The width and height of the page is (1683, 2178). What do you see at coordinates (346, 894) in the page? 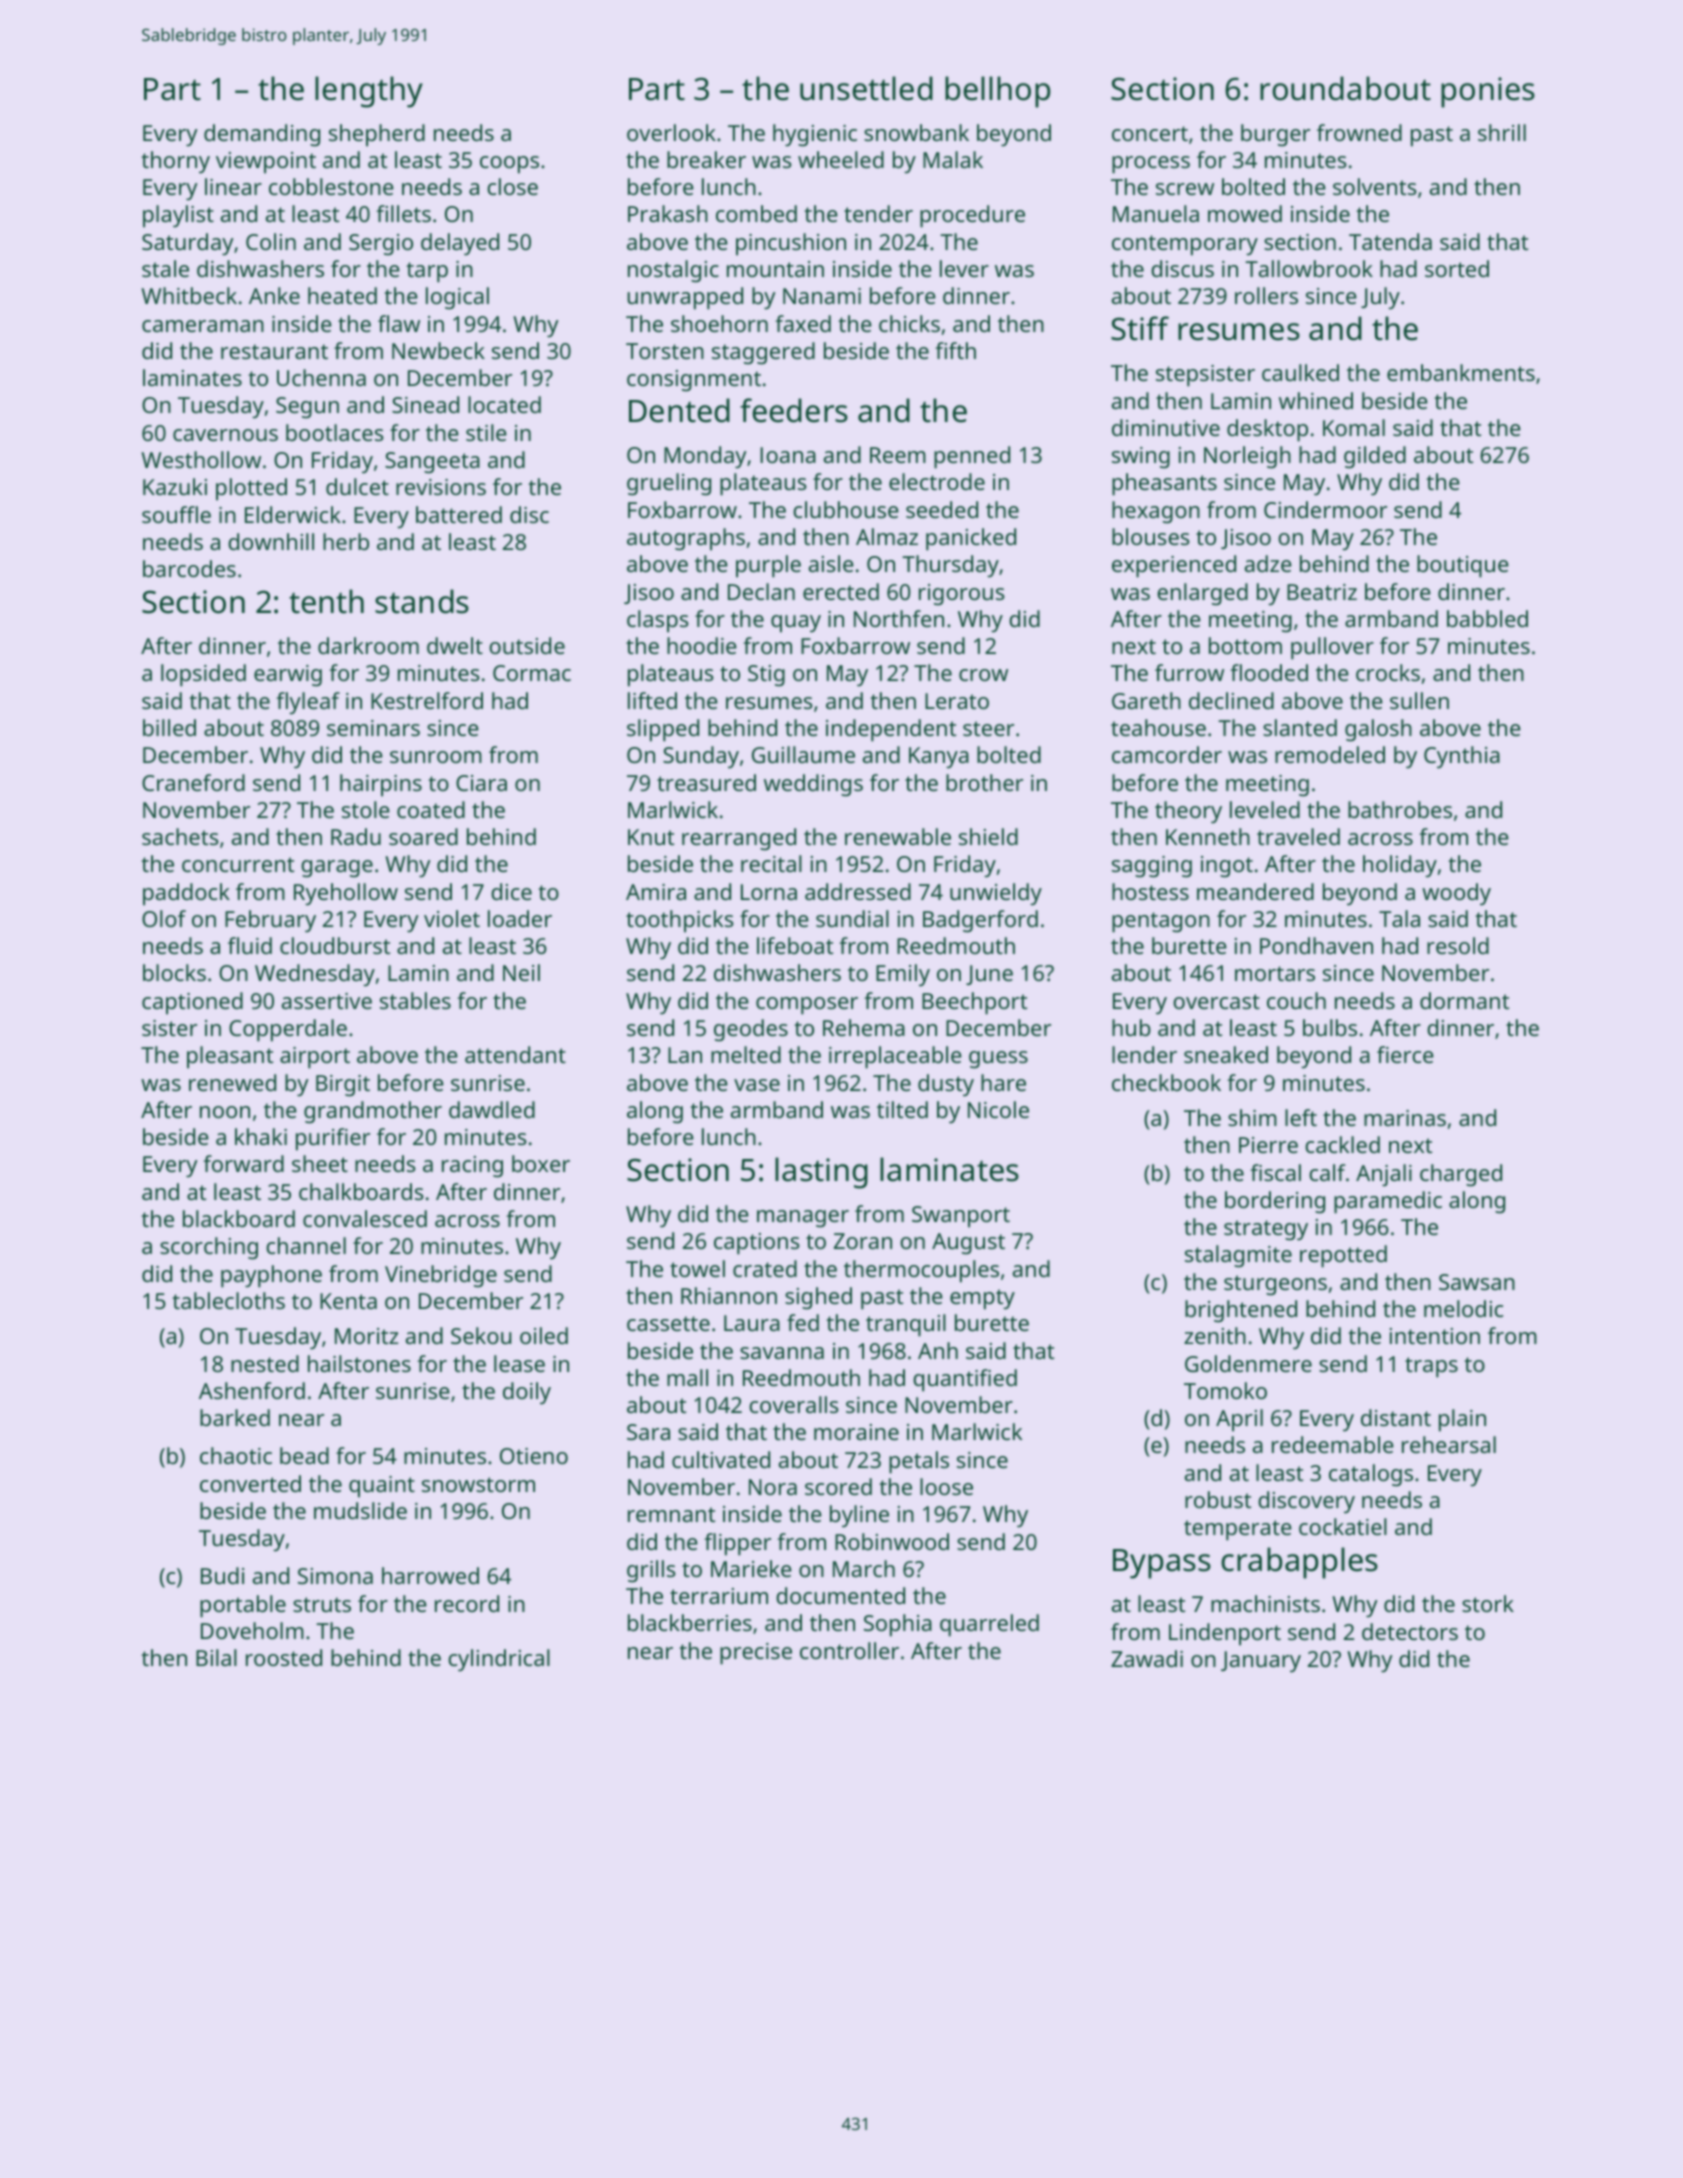
I see `Ryehollow` at bounding box center [346, 894].
